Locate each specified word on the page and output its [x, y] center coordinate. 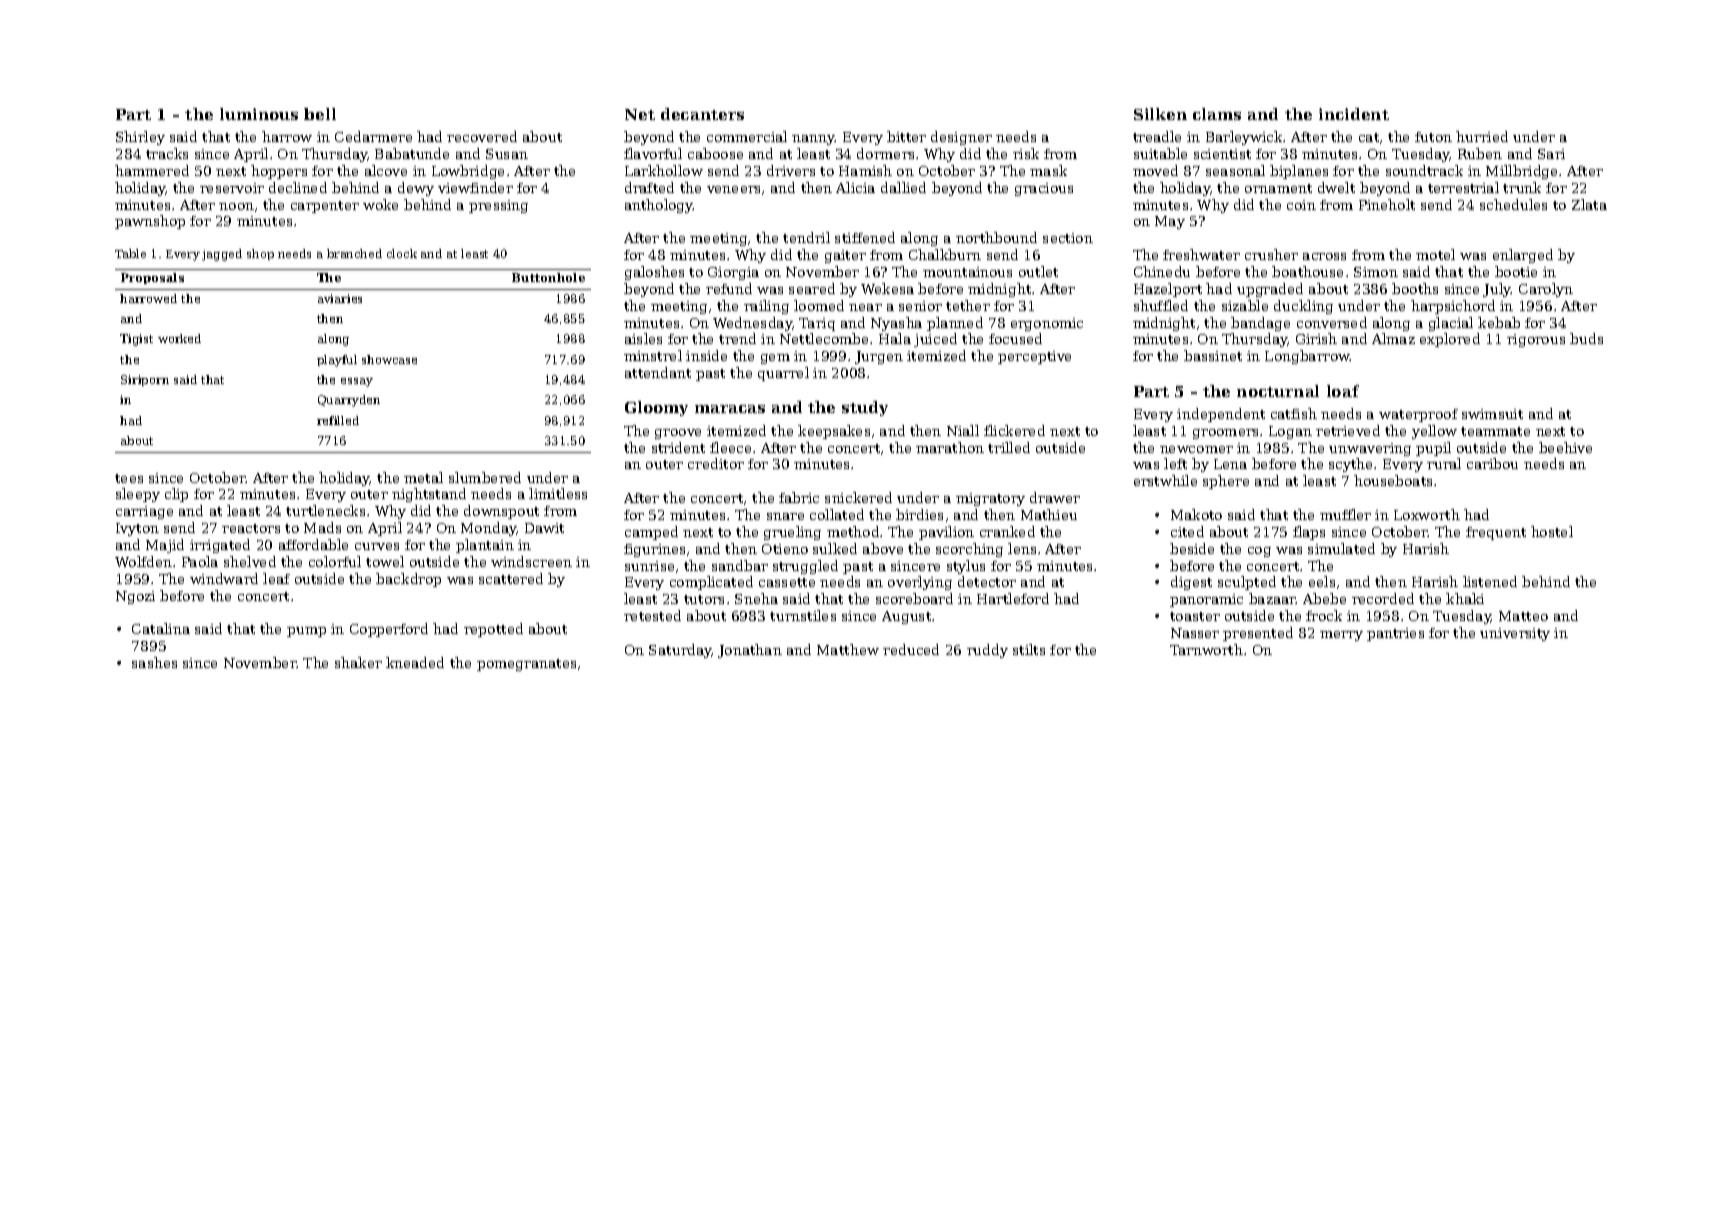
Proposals [152, 278]
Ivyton [137, 529]
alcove [386, 170]
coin [1301, 205]
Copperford [389, 630]
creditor [716, 463]
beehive [1565, 447]
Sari [1551, 154]
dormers [885, 153]
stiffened [865, 237]
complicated [711, 583]
